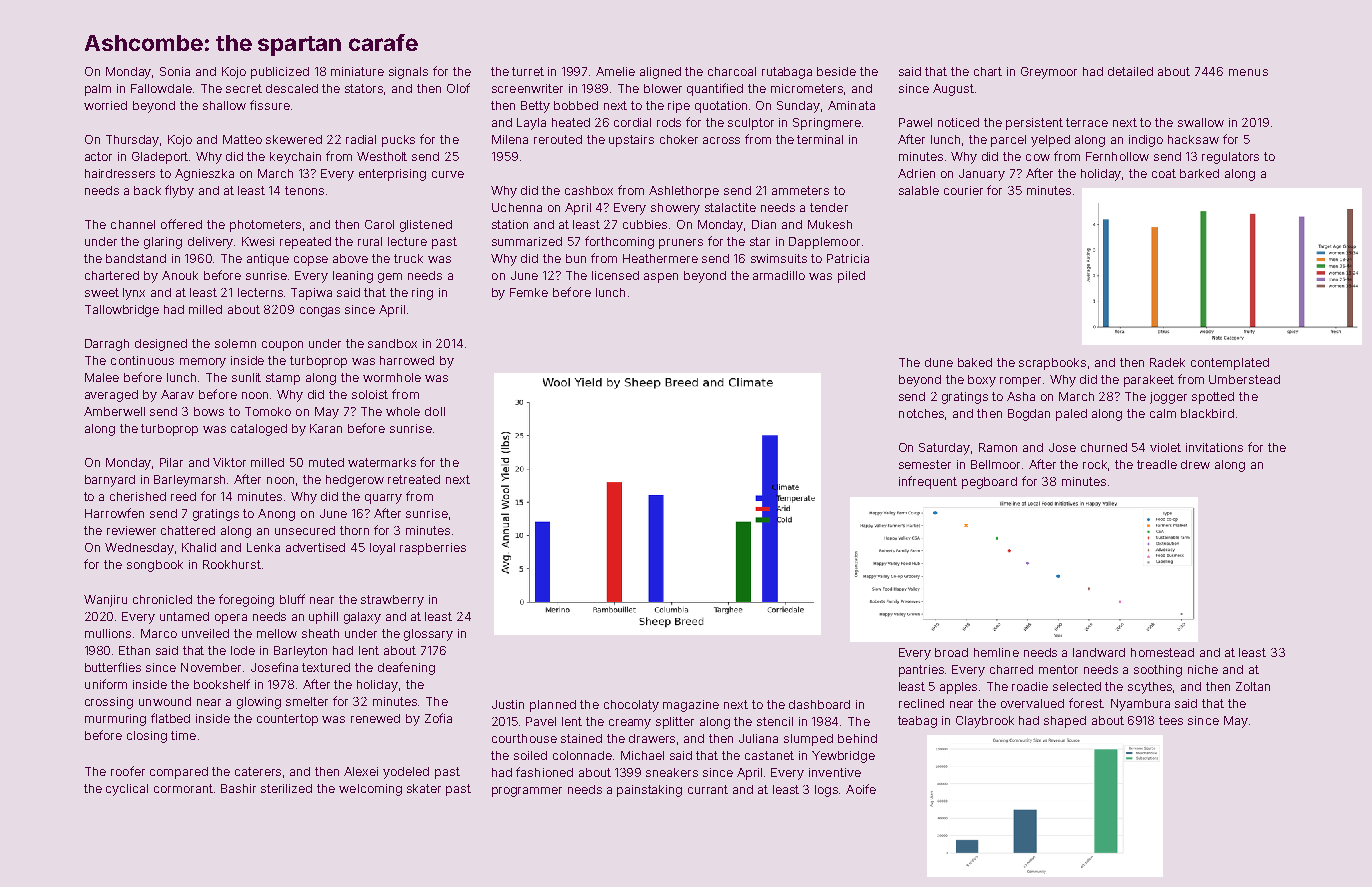 This image has height=887, width=1372. Describe the element at coordinates (1230, 364) in the image. I see `contemplated` at that location.
